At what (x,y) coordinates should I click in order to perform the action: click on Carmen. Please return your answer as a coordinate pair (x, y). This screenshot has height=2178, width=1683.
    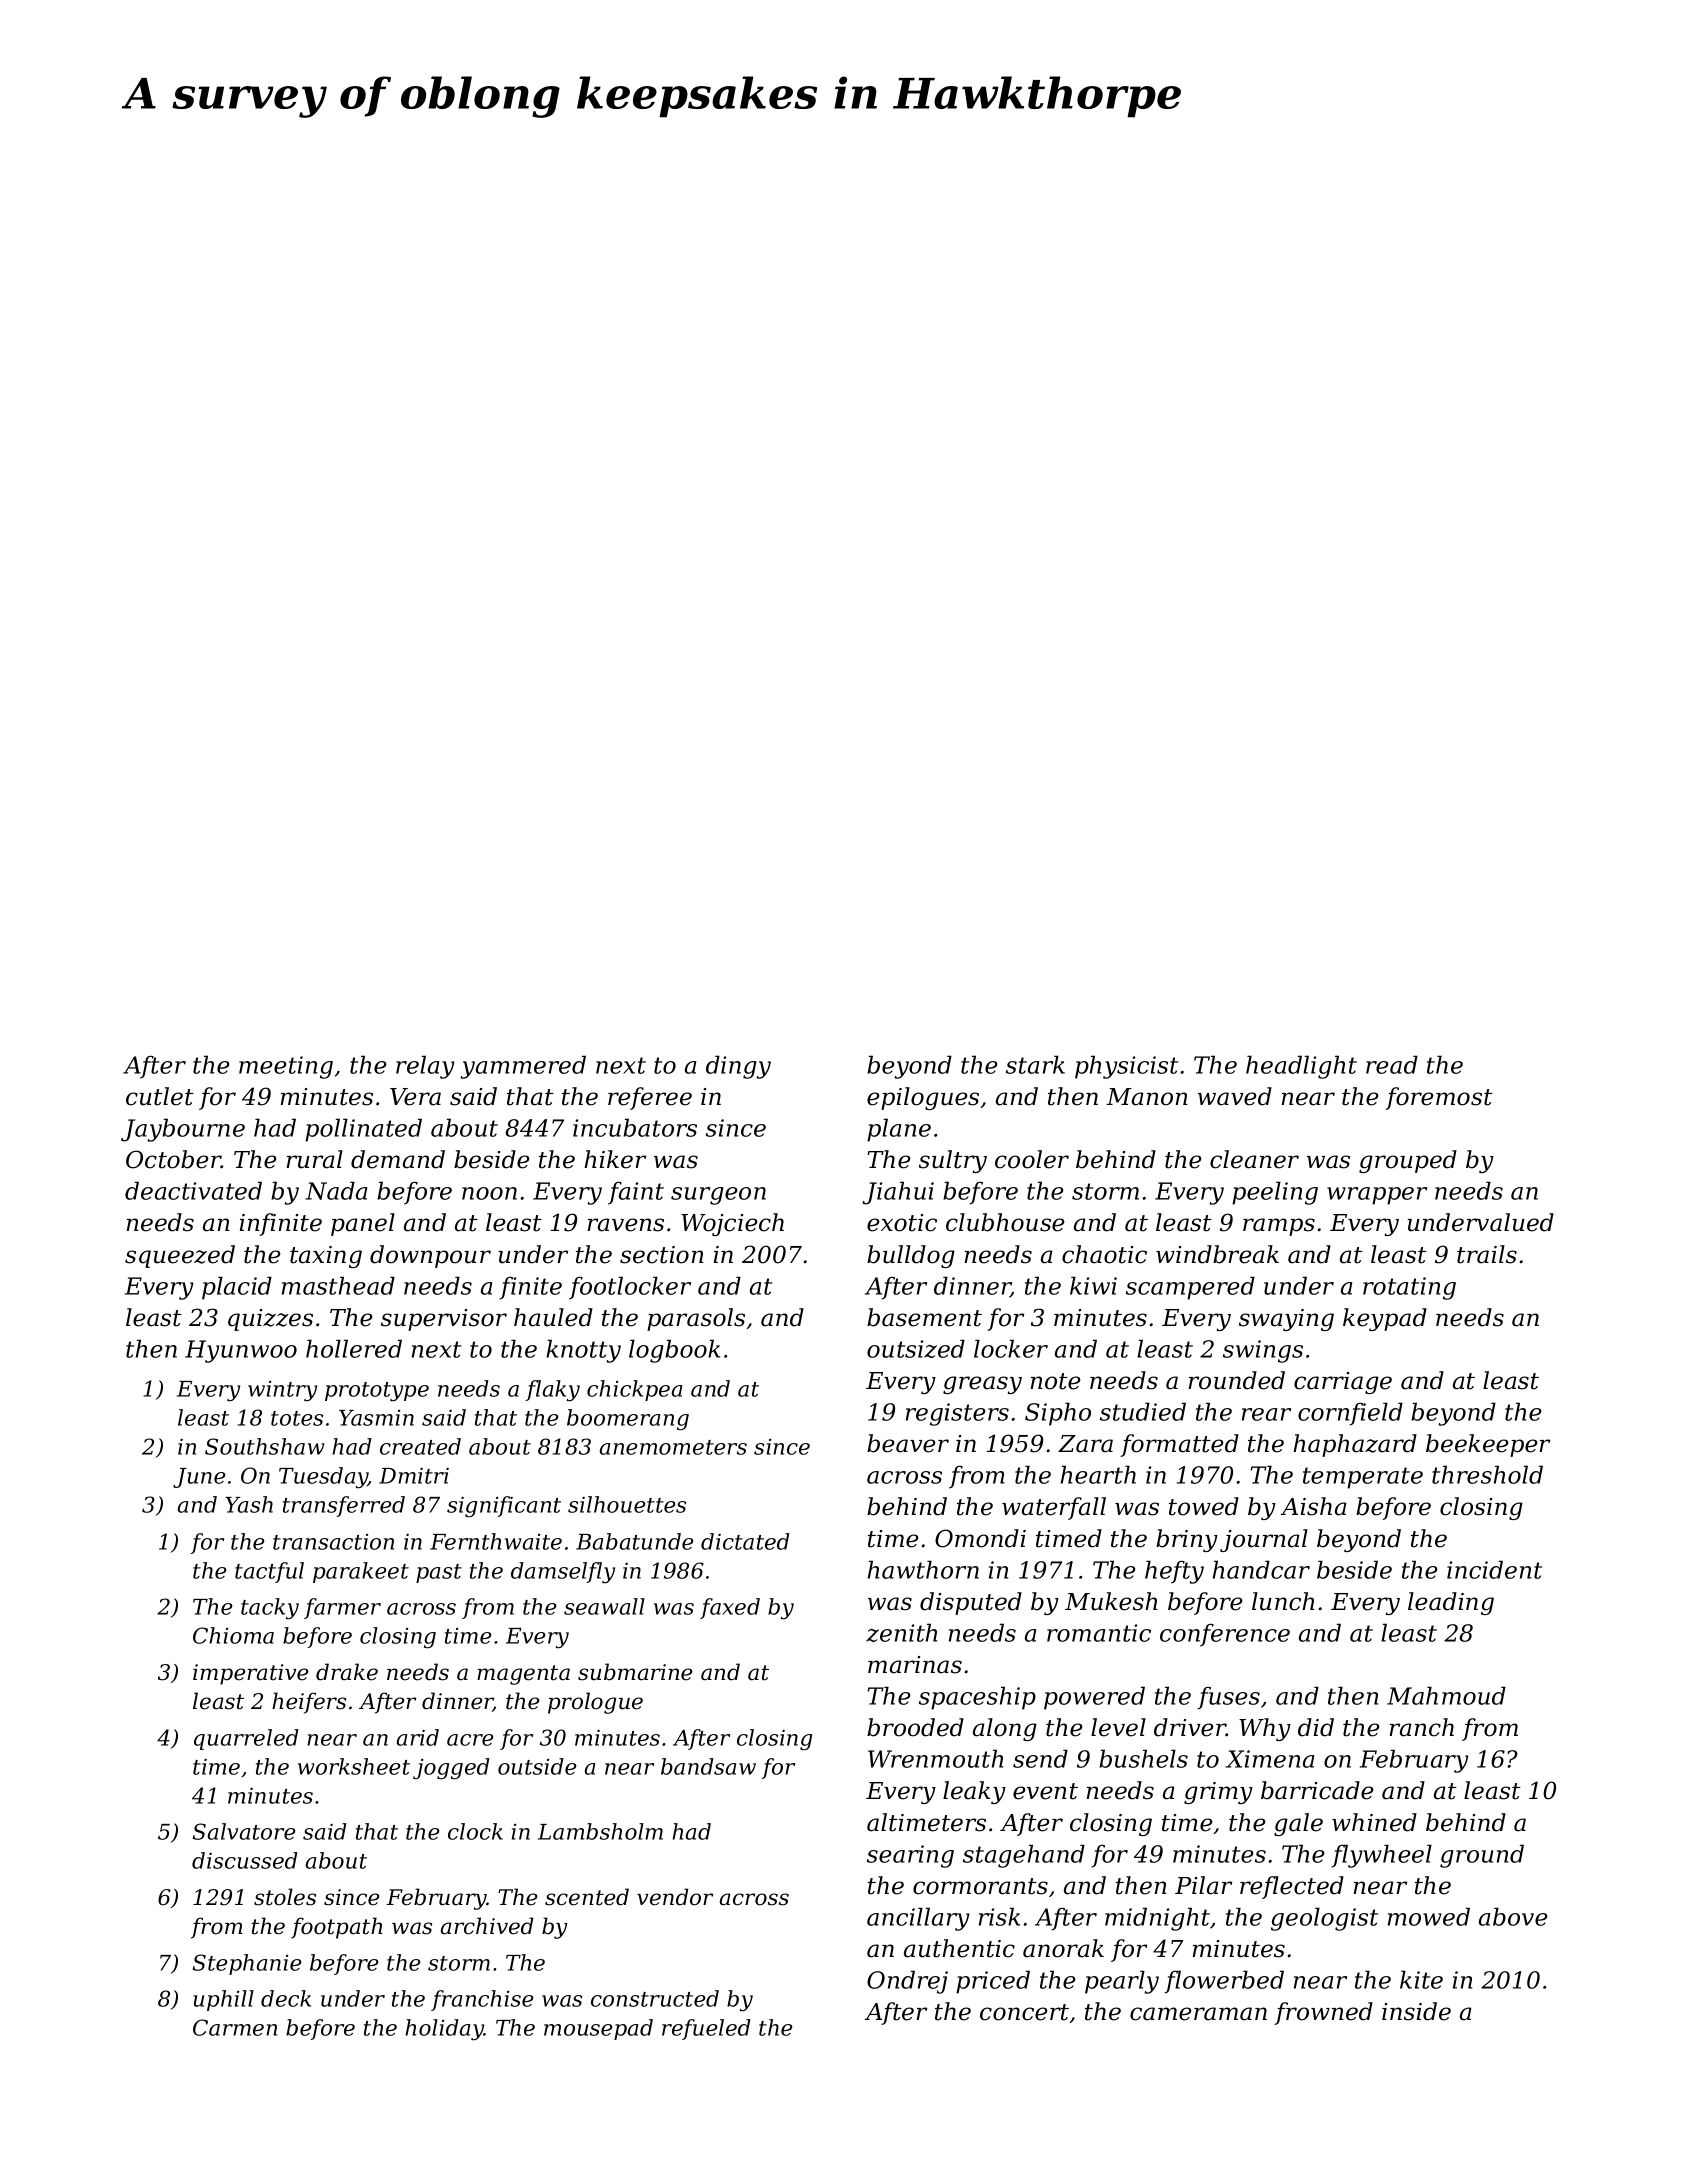
    Looking at the image, I should click on (235, 2027).
